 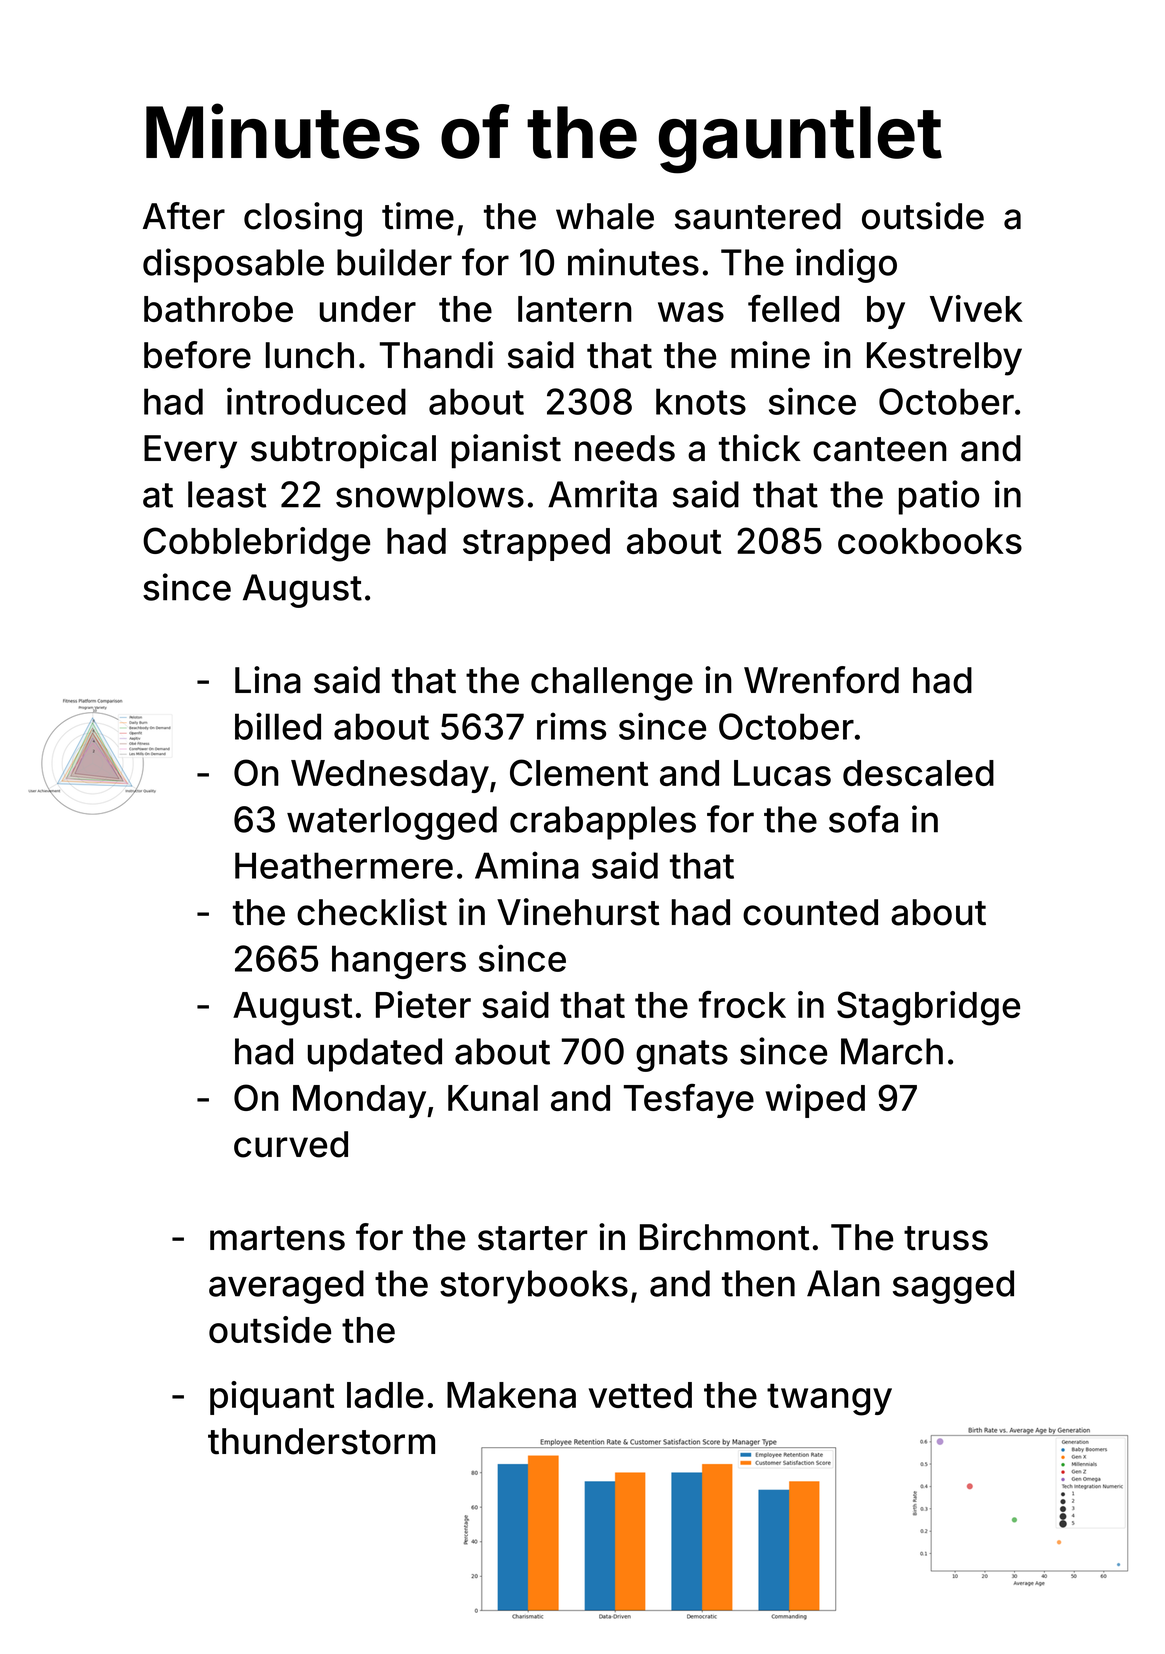 I want to click on After, so click(x=184, y=216).
